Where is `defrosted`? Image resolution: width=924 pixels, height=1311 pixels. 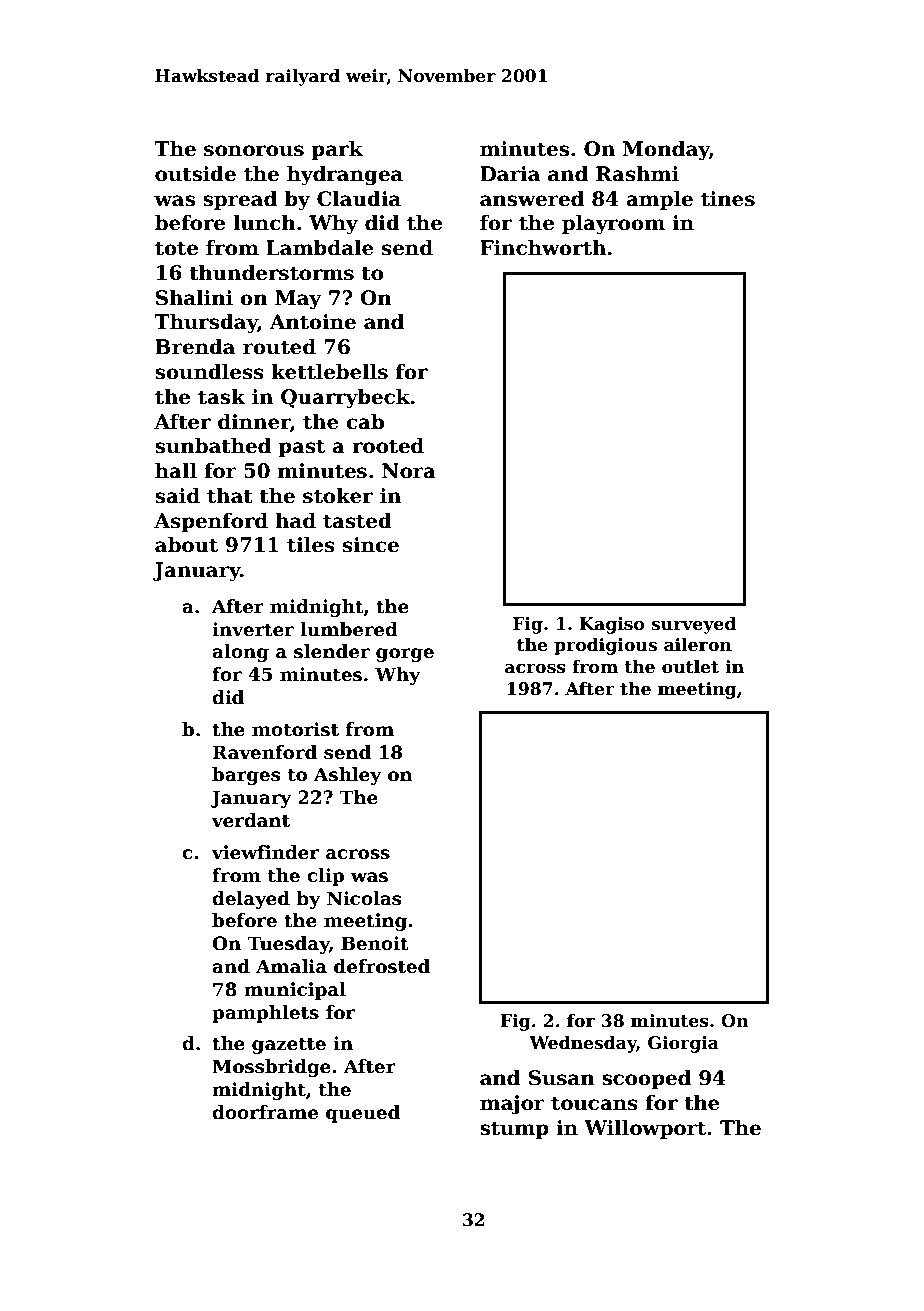
defrosted is located at coordinates (382, 966).
